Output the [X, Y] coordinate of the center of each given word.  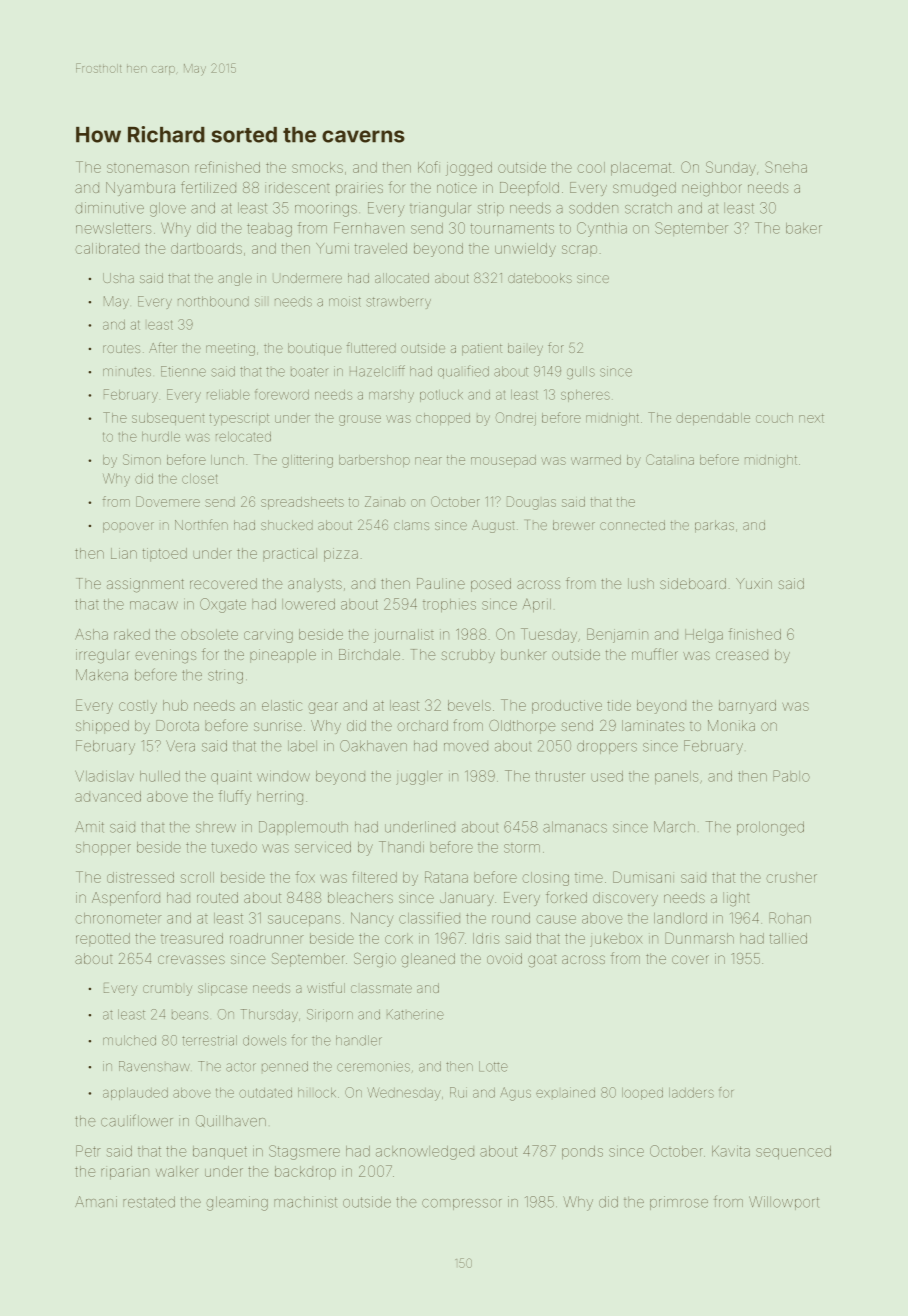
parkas [714, 526]
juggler [419, 778]
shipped [102, 727]
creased [742, 655]
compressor [462, 1204]
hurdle [161, 437]
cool [591, 167]
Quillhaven [231, 1121]
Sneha [786, 167]
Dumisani [643, 877]
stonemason [148, 168]
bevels [469, 705]
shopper [103, 848]
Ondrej [516, 419]
